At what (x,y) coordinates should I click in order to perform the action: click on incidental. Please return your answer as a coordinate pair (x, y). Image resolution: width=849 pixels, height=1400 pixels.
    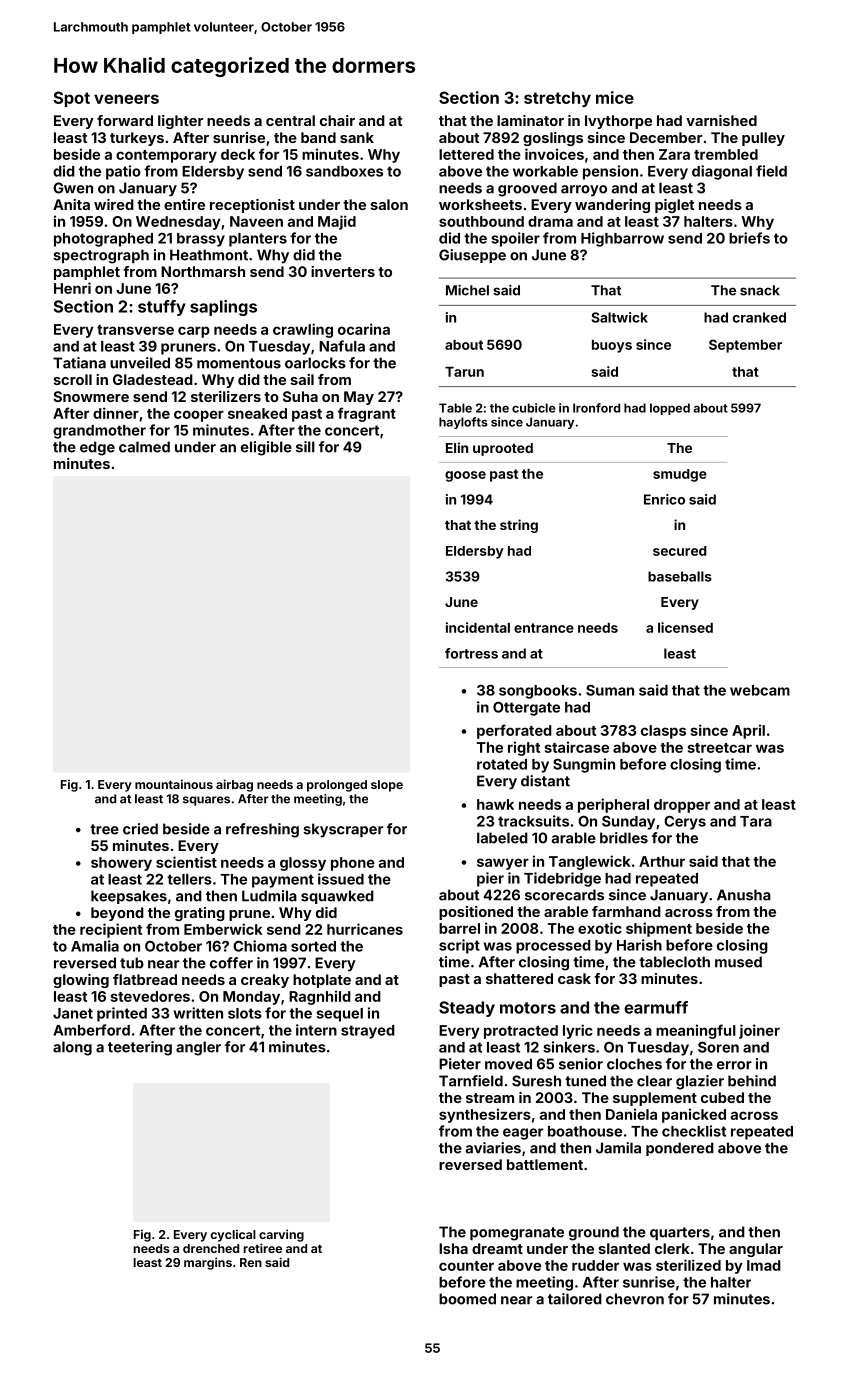
    Looking at the image, I should click on (478, 627).
